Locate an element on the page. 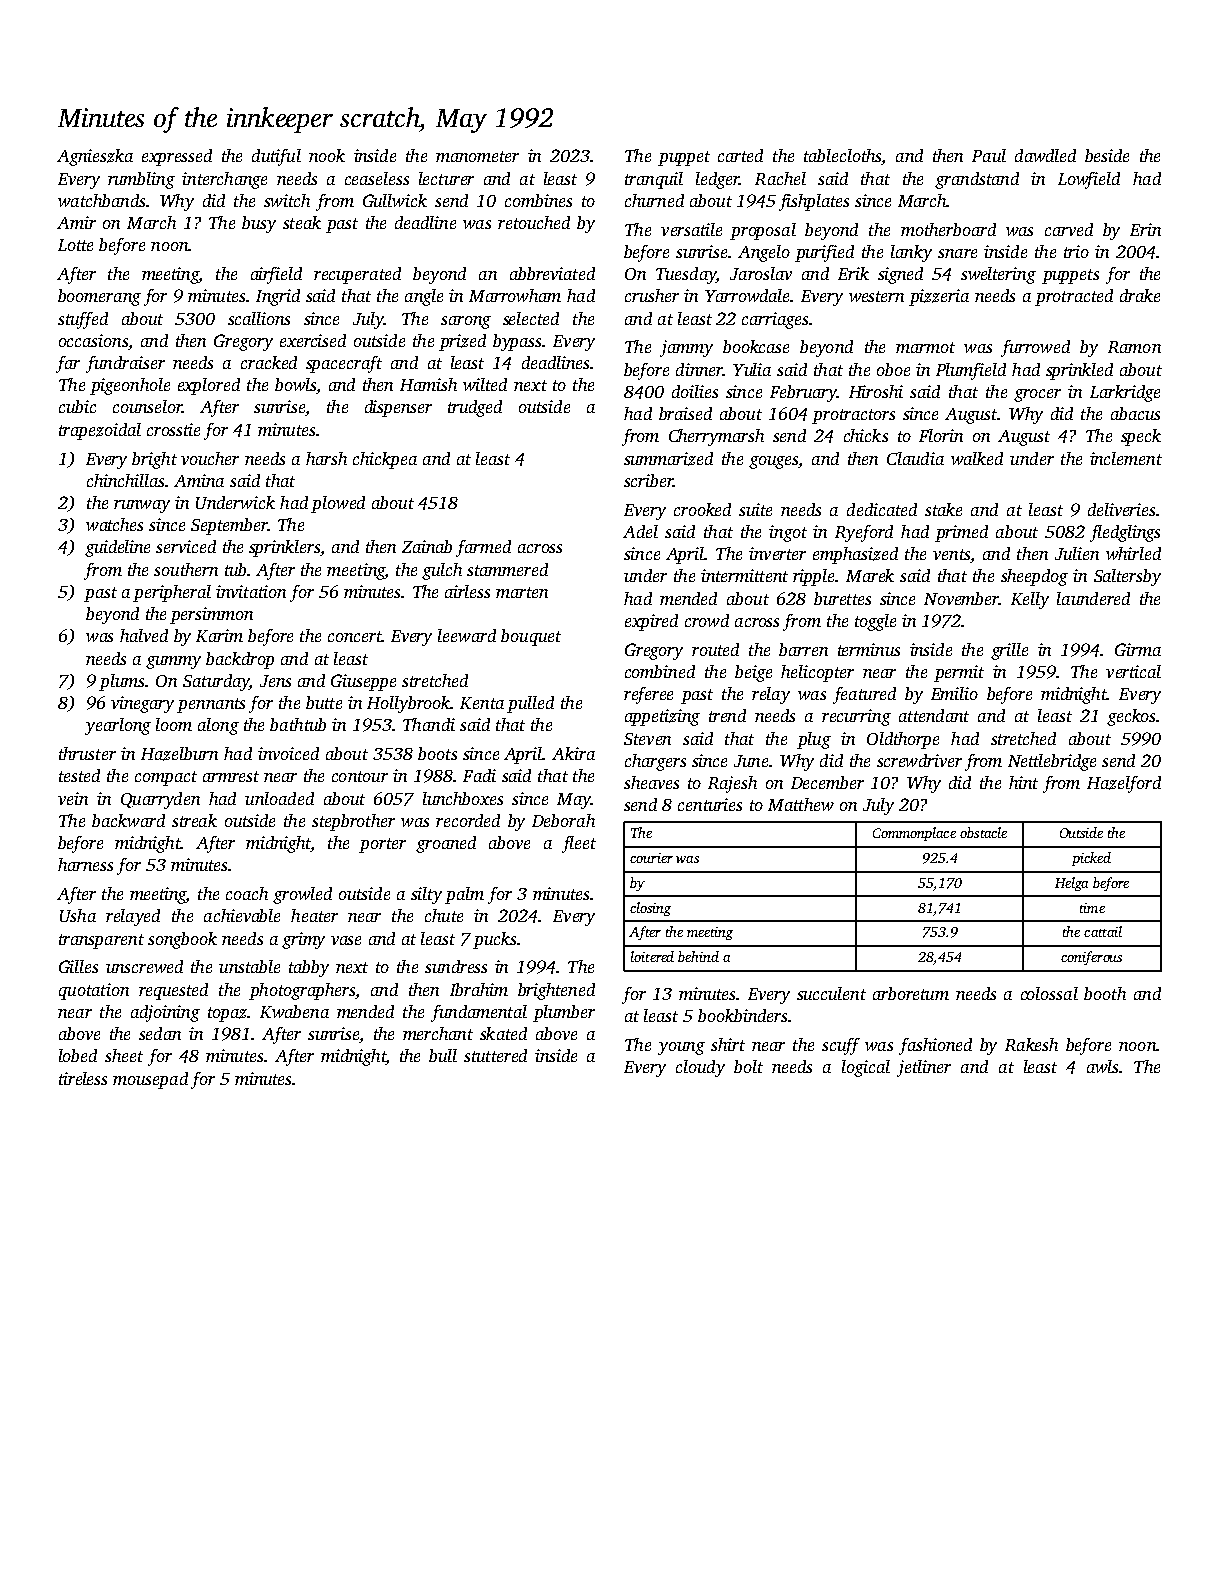 This image has height=1577, width=1219. backward is located at coordinates (128, 820).
